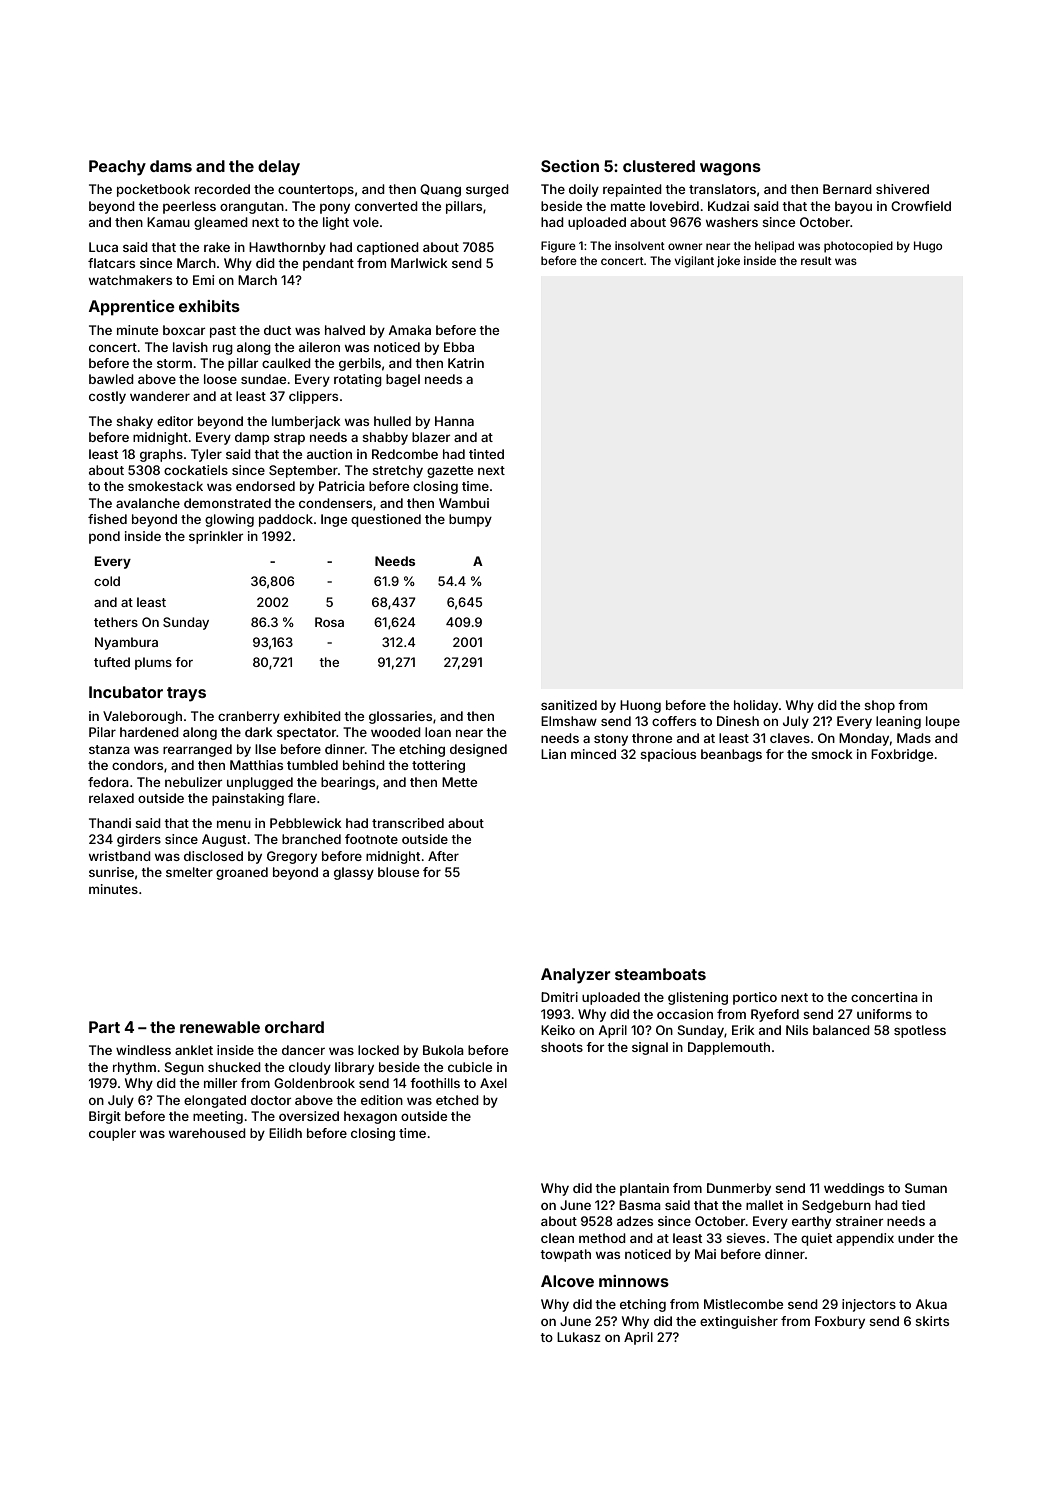 The image size is (1051, 1493). What do you see at coordinates (309, 1116) in the page?
I see `oversized` at bounding box center [309, 1116].
